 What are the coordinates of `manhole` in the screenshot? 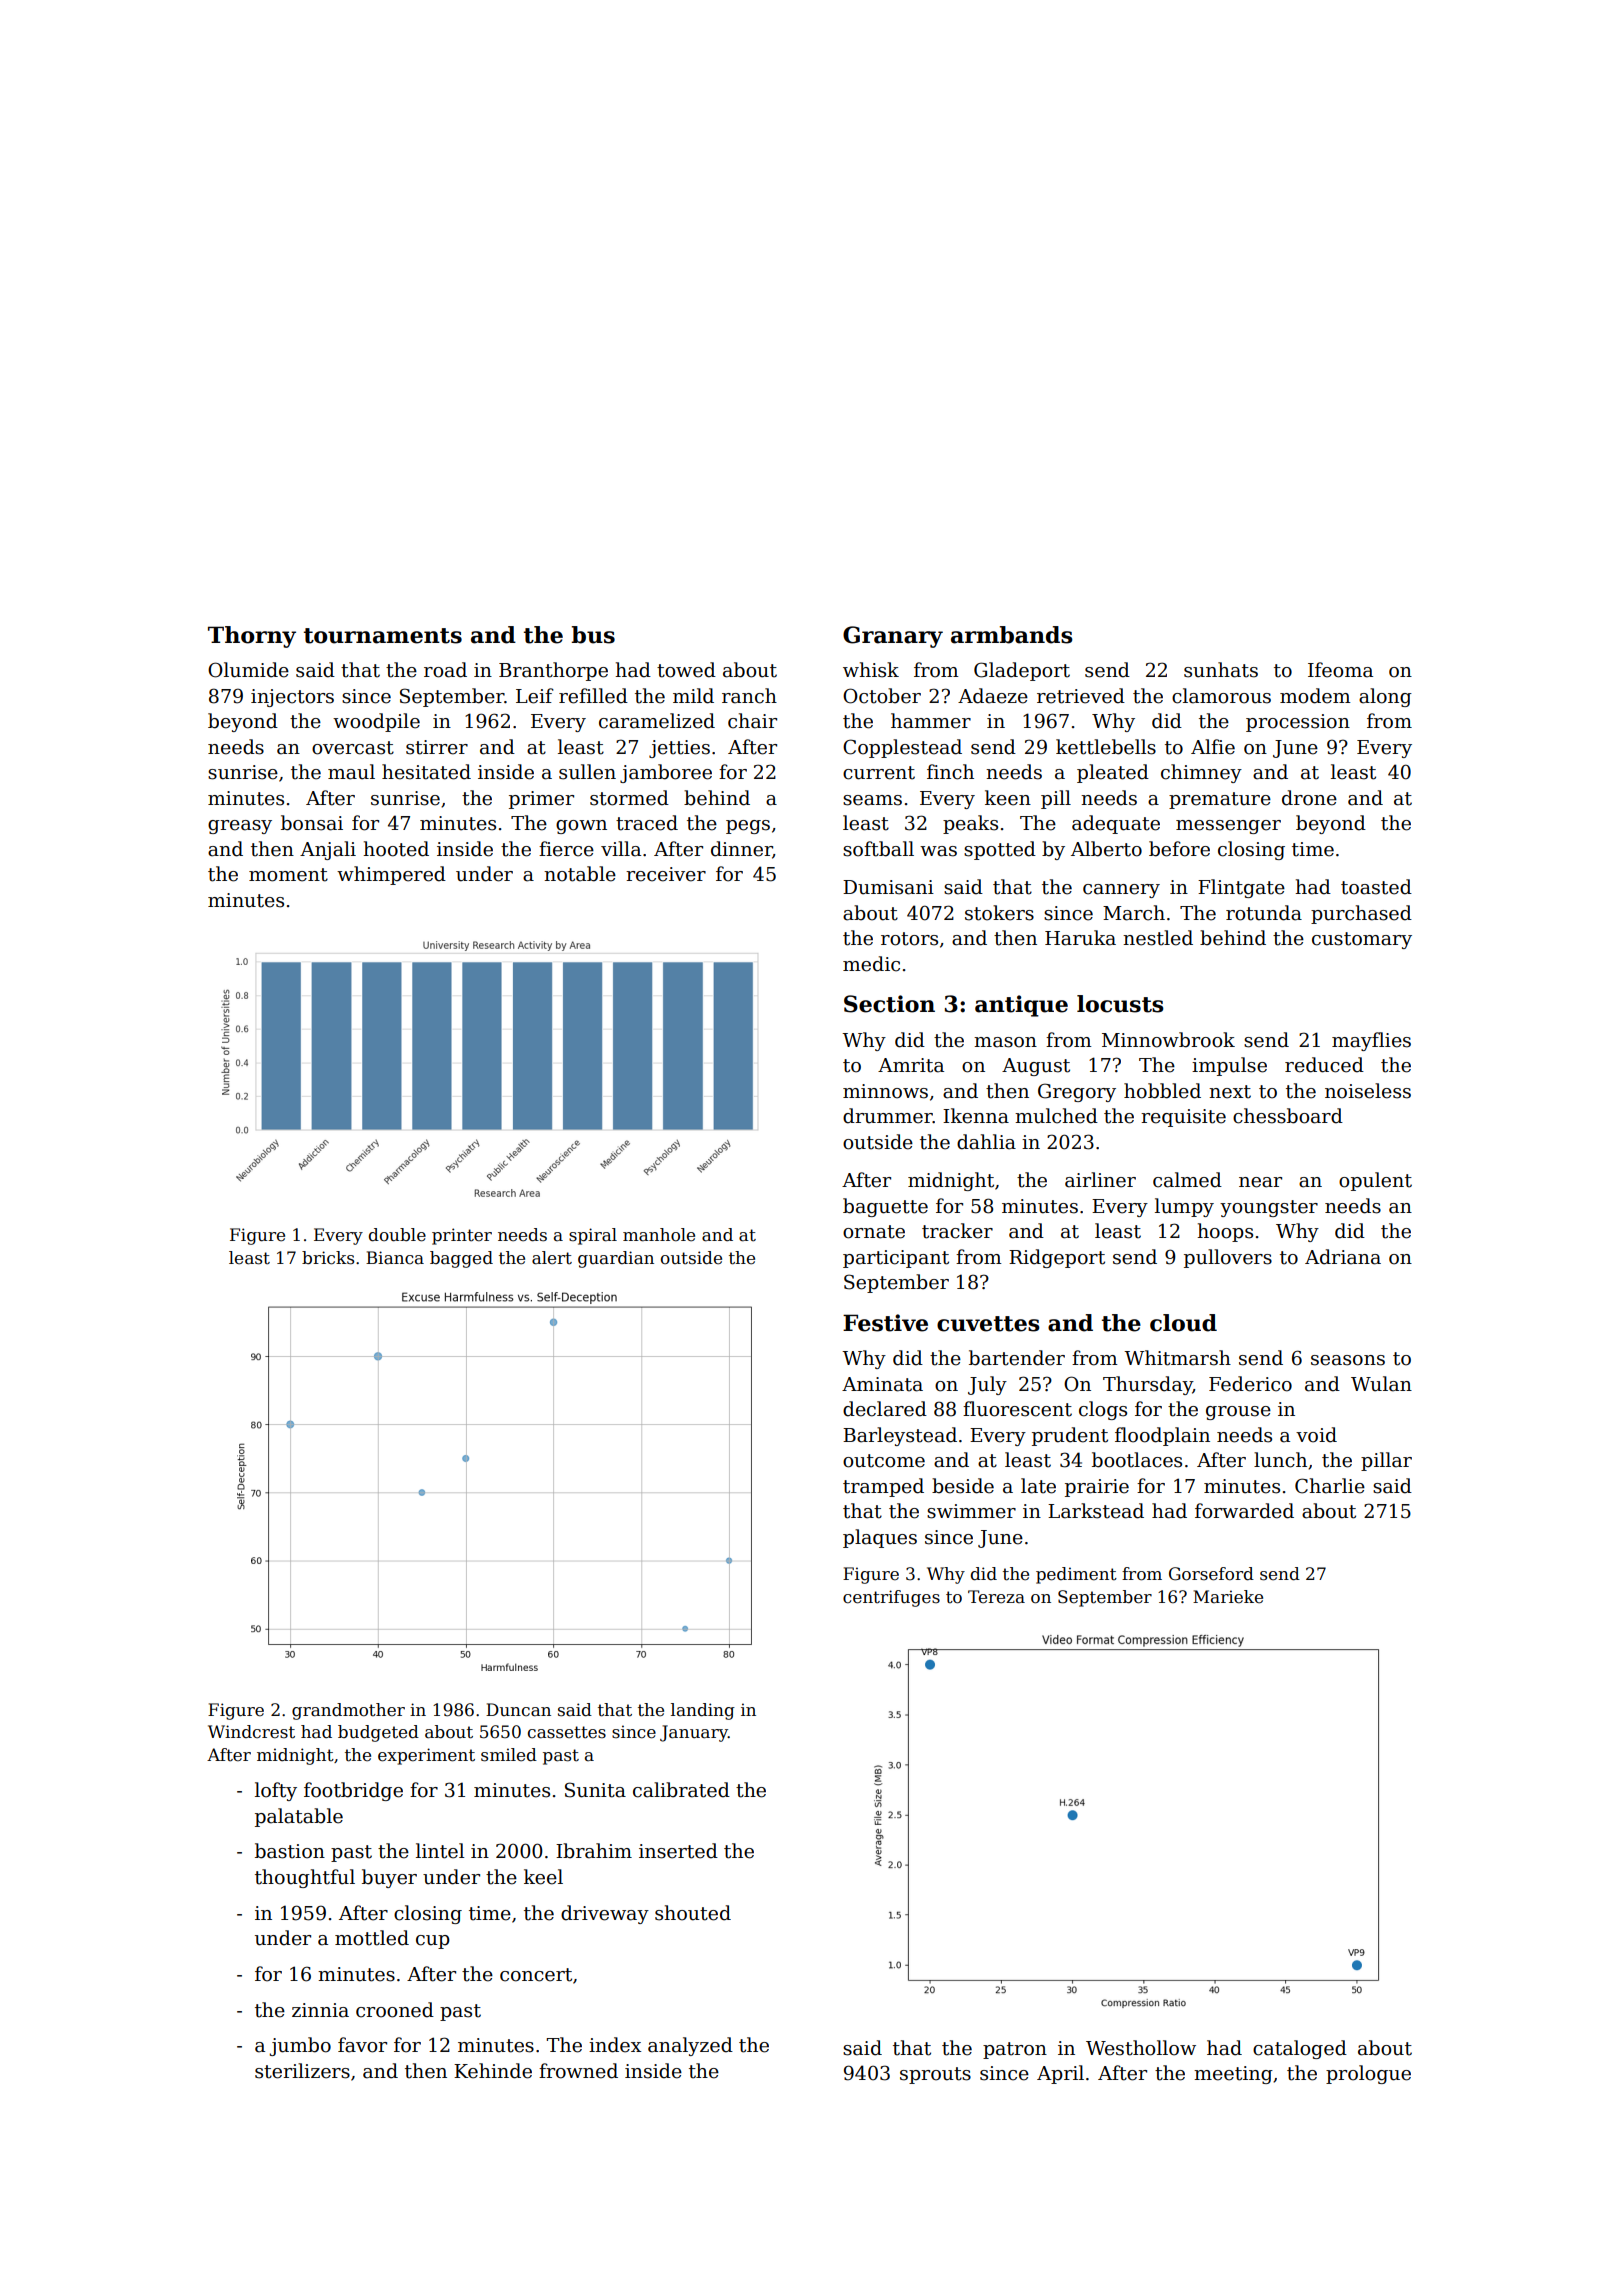 It's located at (659, 1235).
